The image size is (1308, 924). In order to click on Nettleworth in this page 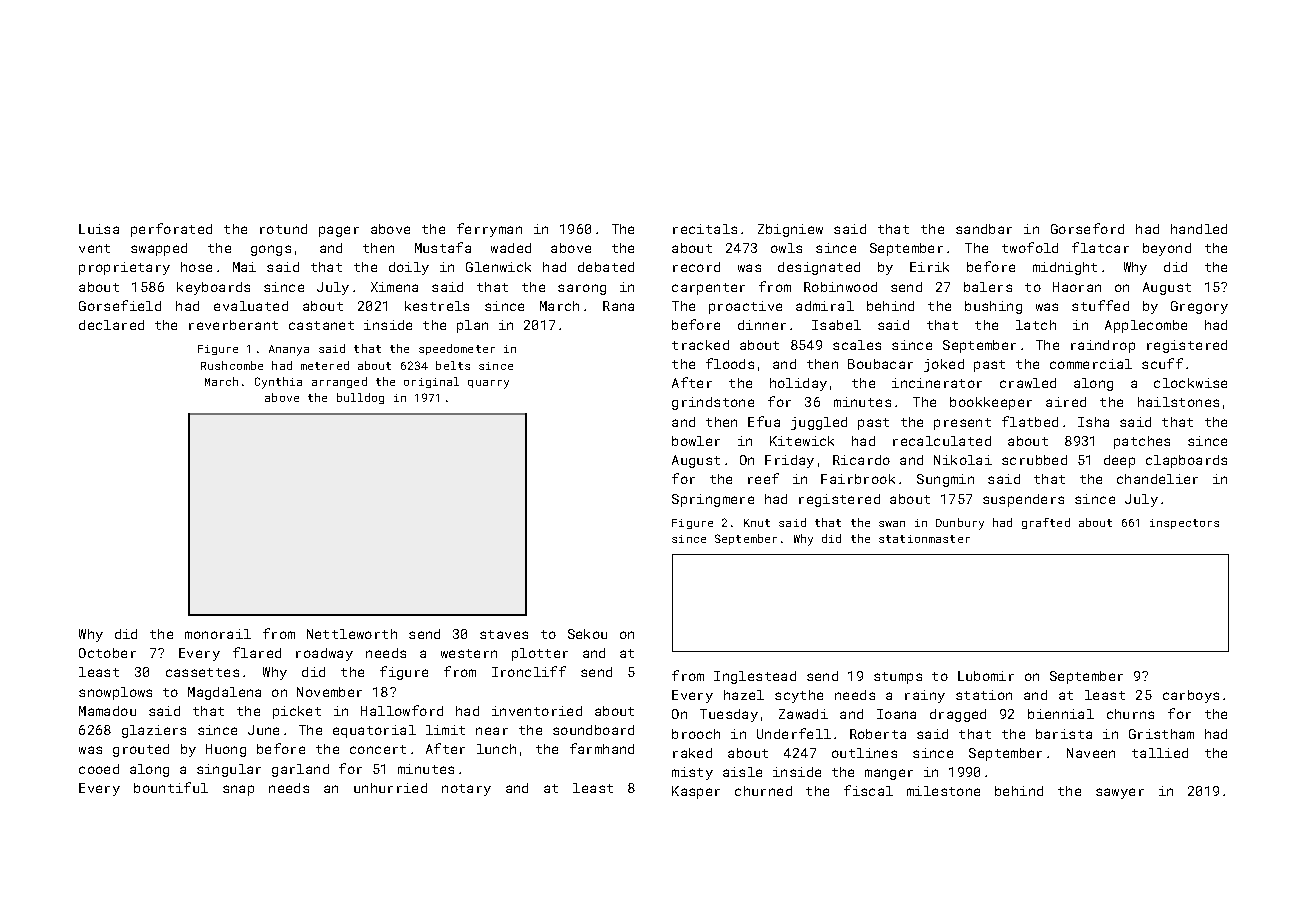, I will do `click(352, 634)`.
